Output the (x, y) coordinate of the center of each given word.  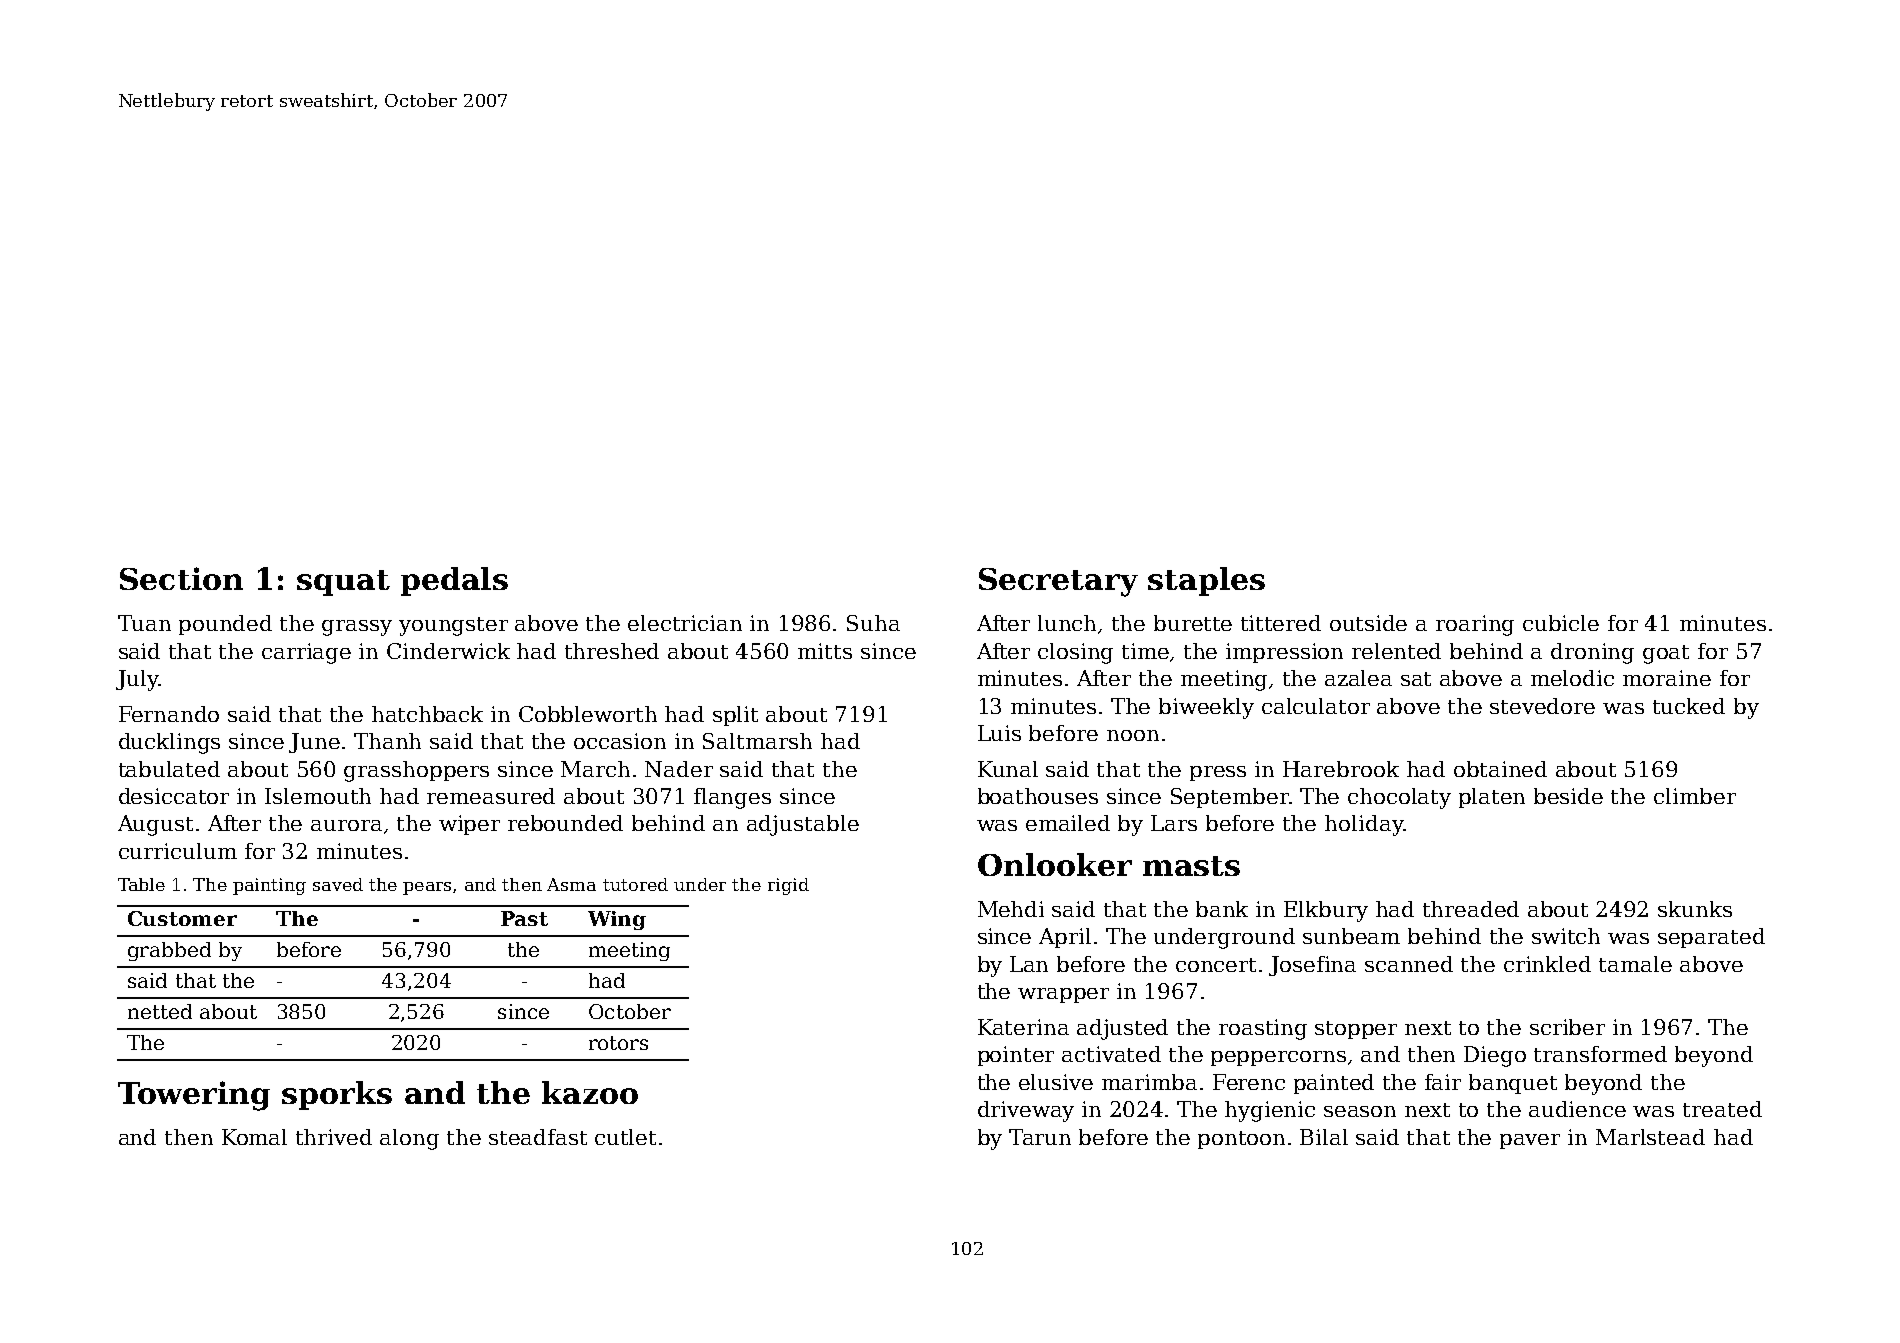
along (409, 1139)
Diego (1495, 1056)
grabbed (169, 951)
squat (343, 583)
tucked (1689, 706)
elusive (1056, 1082)
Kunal (1008, 769)
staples (1206, 581)
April (1065, 938)
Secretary (1058, 582)
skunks (1695, 909)
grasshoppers (416, 771)
